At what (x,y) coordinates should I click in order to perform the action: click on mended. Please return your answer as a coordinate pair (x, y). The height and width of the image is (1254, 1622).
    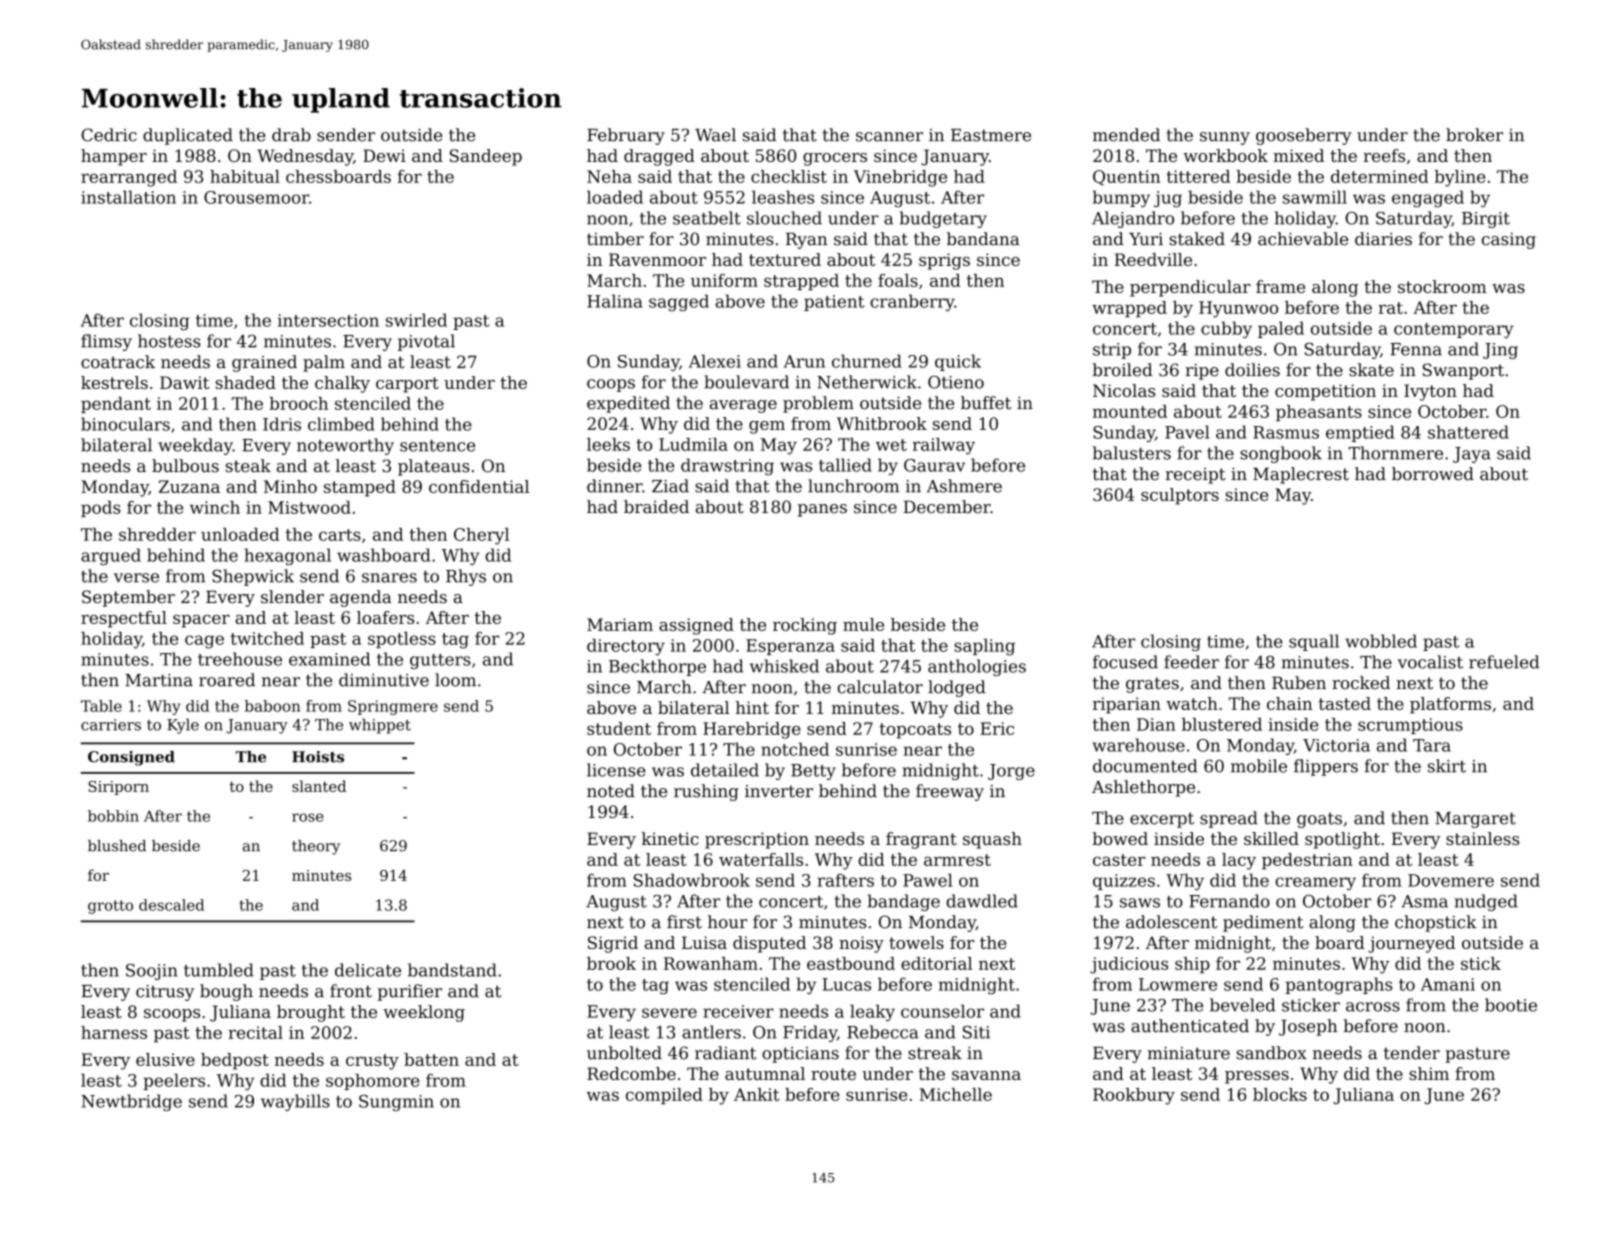
    Looking at the image, I should click on (1126, 135).
